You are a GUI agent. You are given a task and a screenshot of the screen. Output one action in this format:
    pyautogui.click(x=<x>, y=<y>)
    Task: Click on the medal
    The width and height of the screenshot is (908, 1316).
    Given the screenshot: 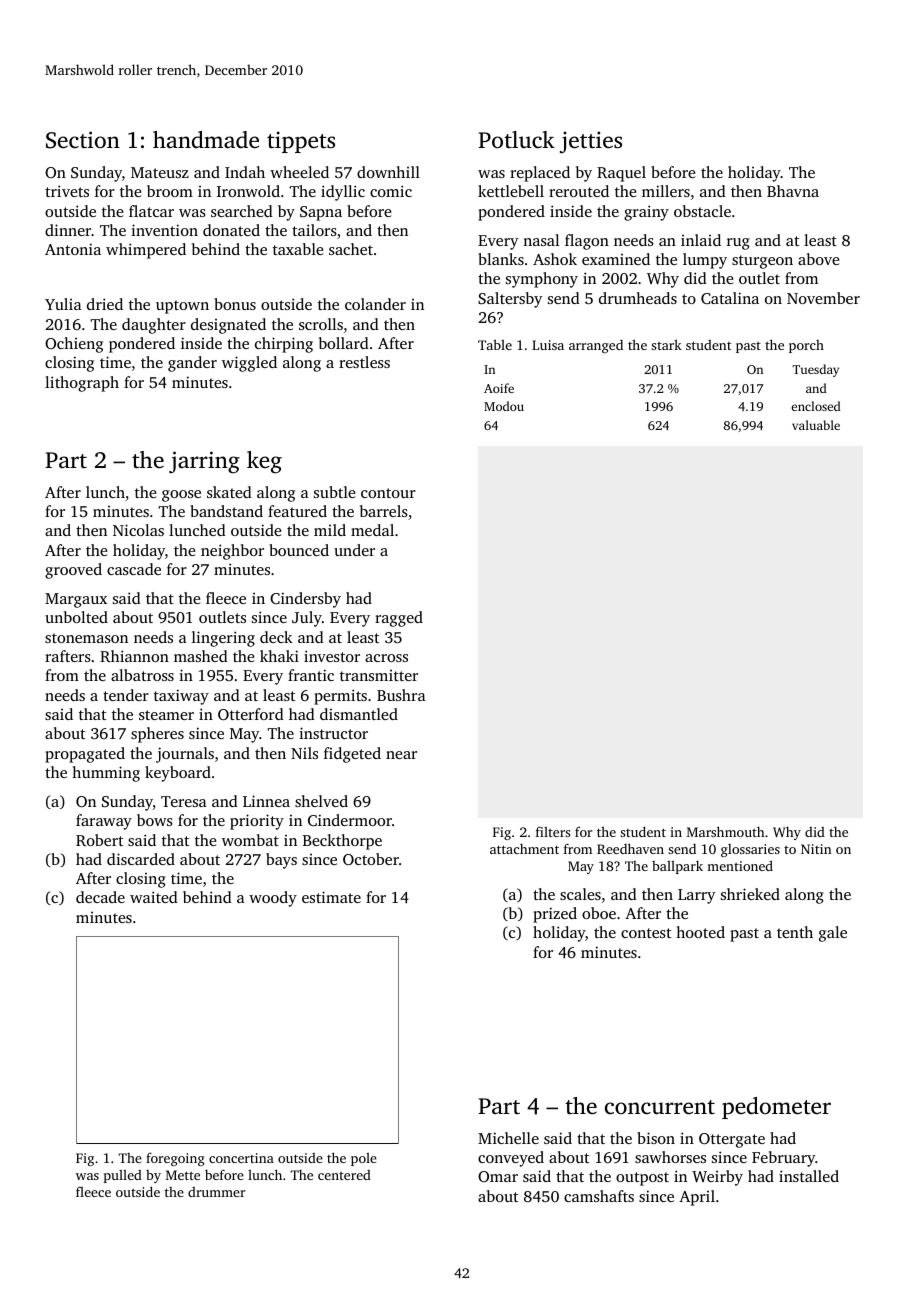 What is the action you would take?
    pyautogui.click(x=372, y=530)
